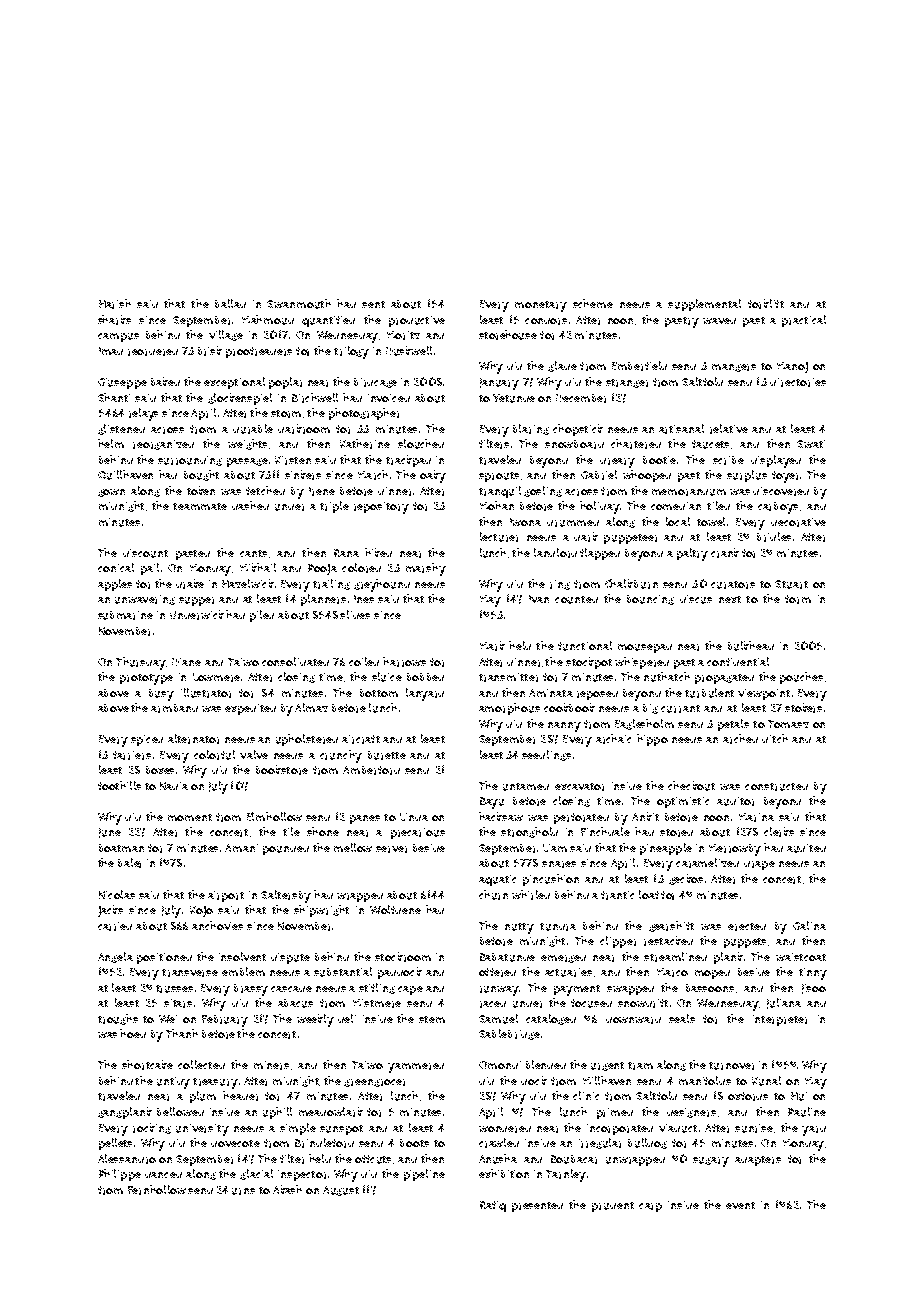 Image resolution: width=924 pixels, height=1308 pixels. Describe the element at coordinates (493, 1206) in the screenshot. I see `Rafiq` at that location.
